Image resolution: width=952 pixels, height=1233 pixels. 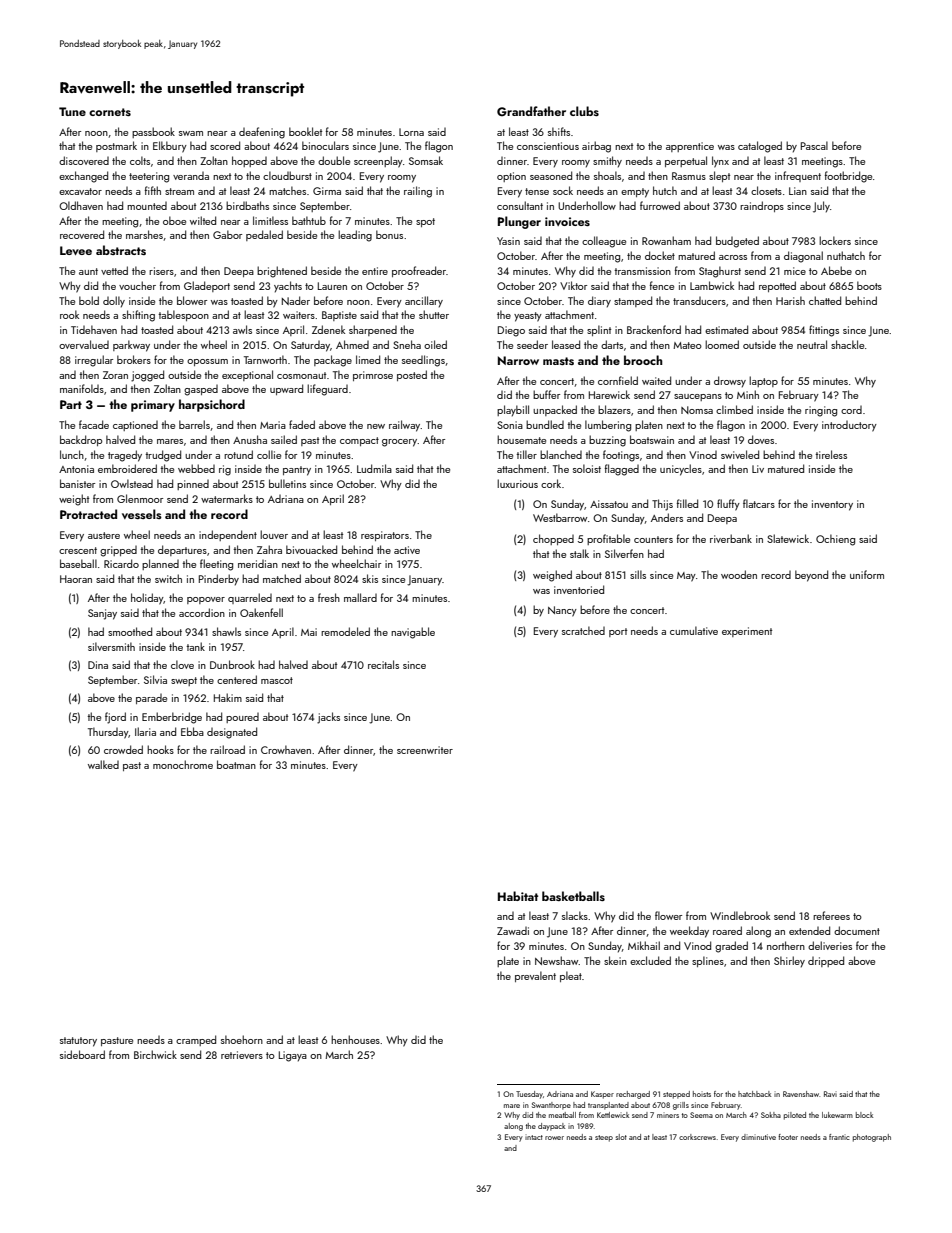 What do you see at coordinates (111, 646) in the document?
I see `silversmith` at bounding box center [111, 646].
